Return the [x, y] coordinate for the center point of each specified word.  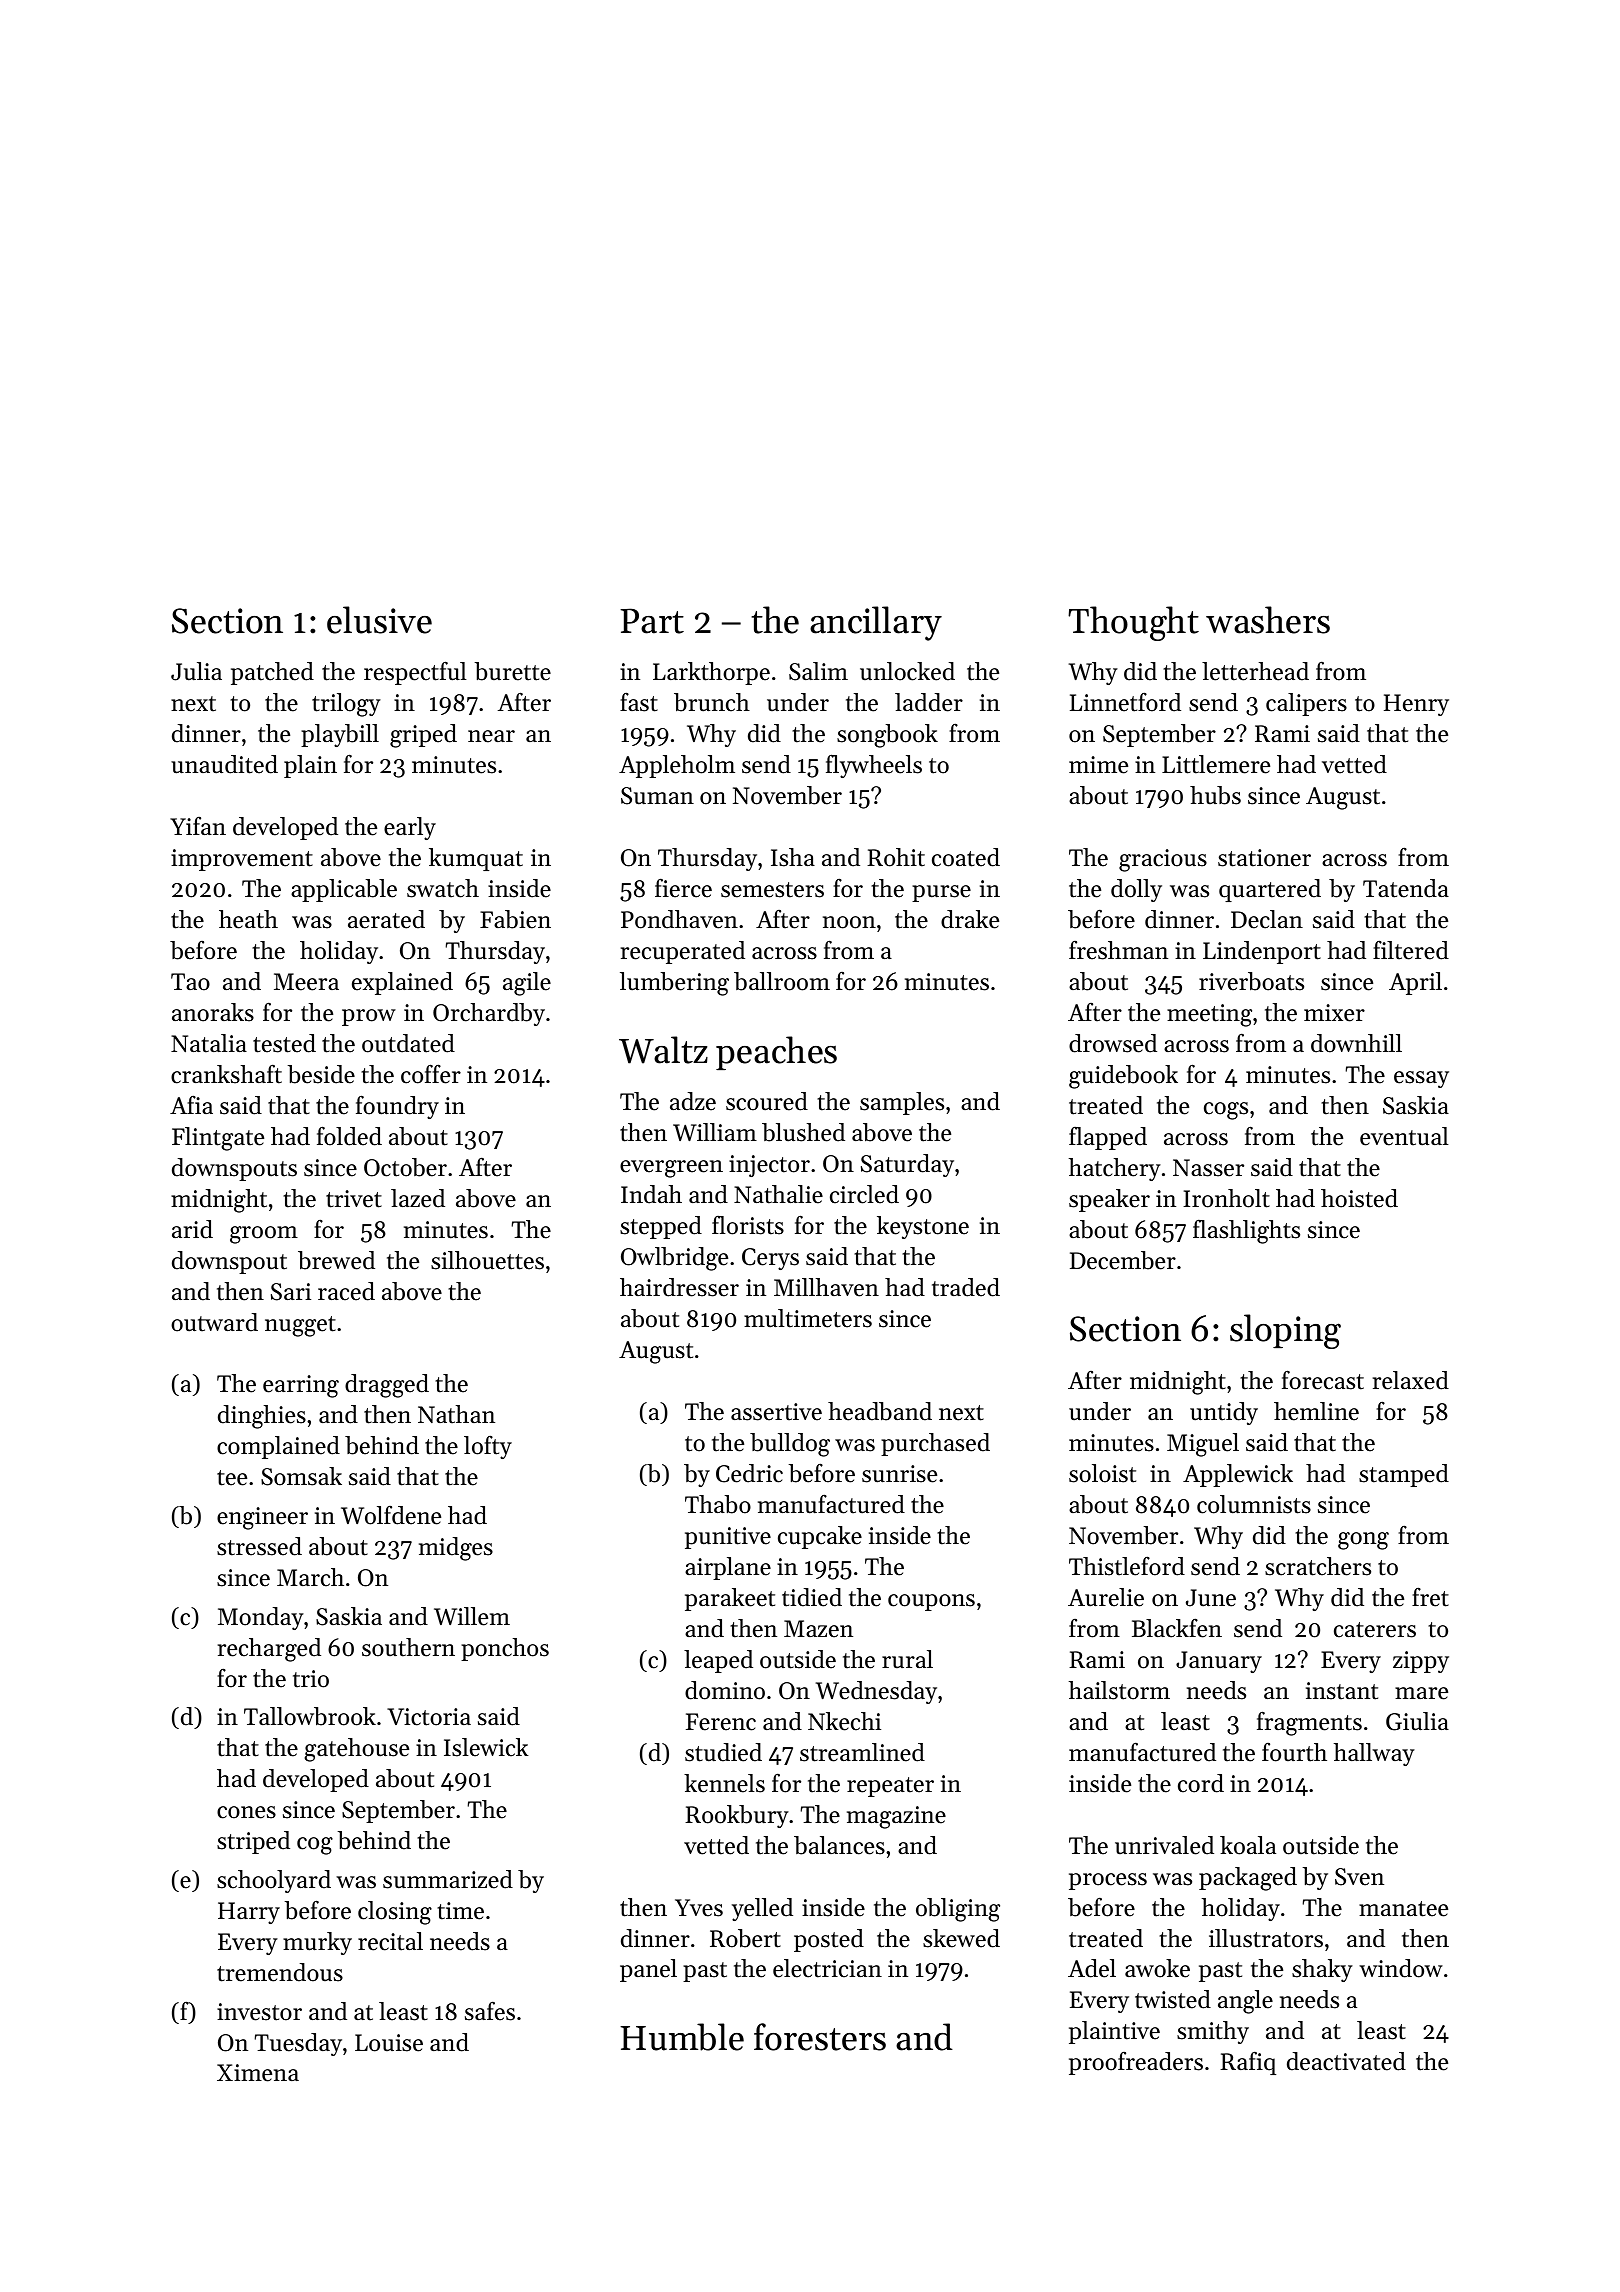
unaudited [224, 764]
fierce [683, 888]
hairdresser [679, 1287]
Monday [261, 1618]
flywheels [874, 766]
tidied [812, 1597]
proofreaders [1136, 2063]
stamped [1404, 1475]
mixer [1334, 1013]
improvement [242, 860]
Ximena [258, 2073]
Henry [1416, 705]
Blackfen [1177, 1628]
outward [214, 1322]
